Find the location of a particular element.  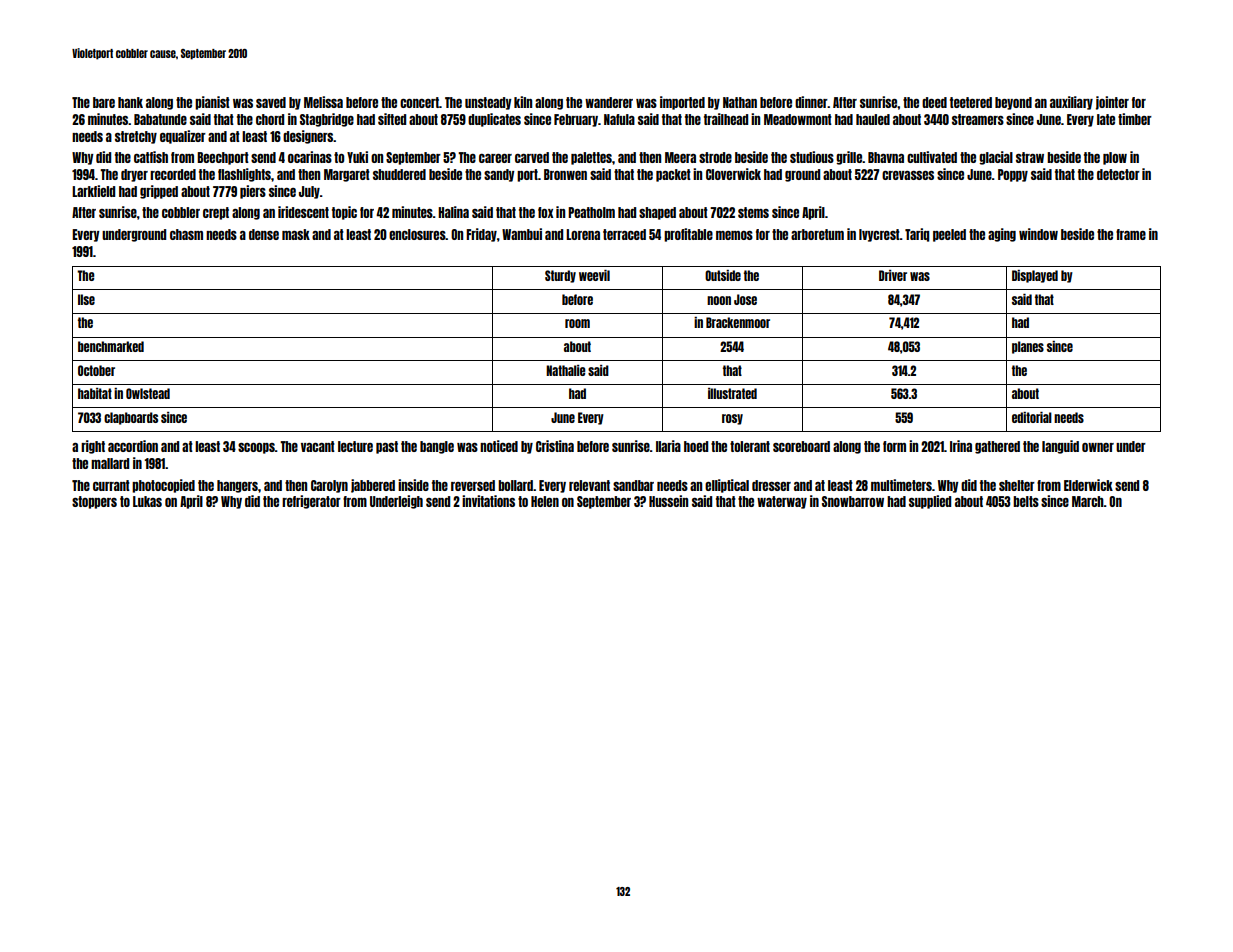

deed is located at coordinates (934, 102).
